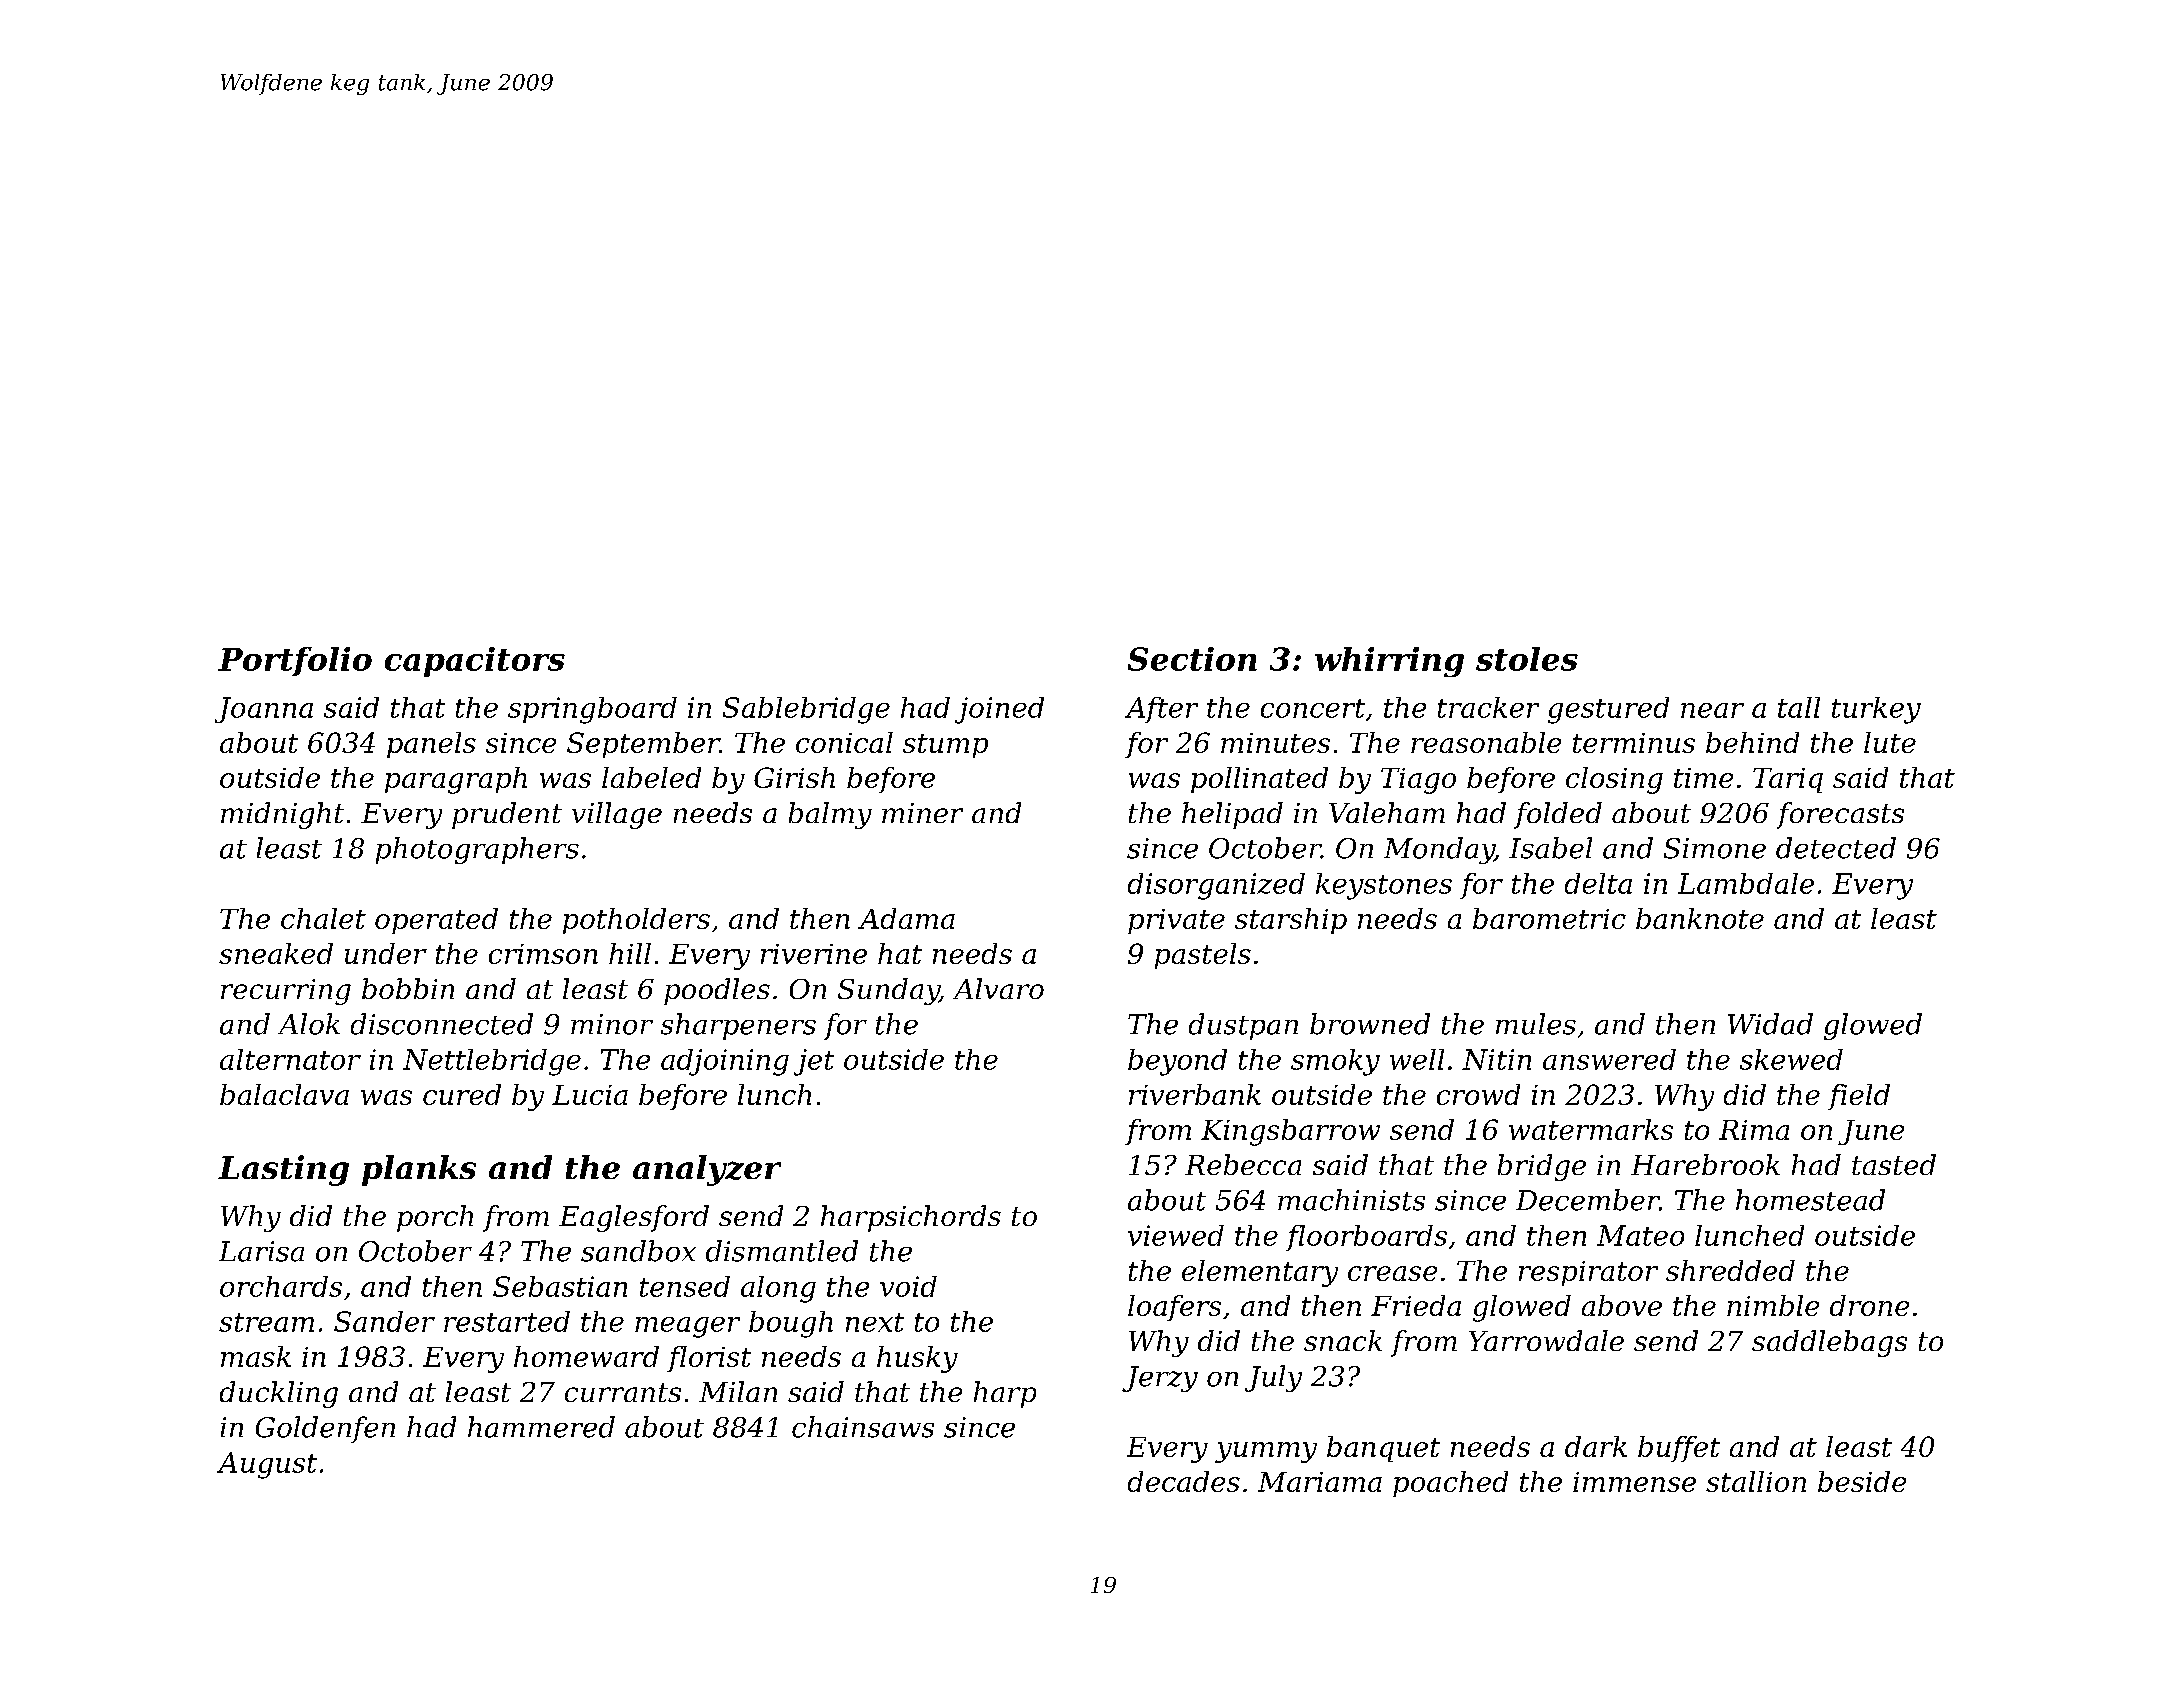  What do you see at coordinates (1876, 710) in the page?
I see `turkey` at bounding box center [1876, 710].
